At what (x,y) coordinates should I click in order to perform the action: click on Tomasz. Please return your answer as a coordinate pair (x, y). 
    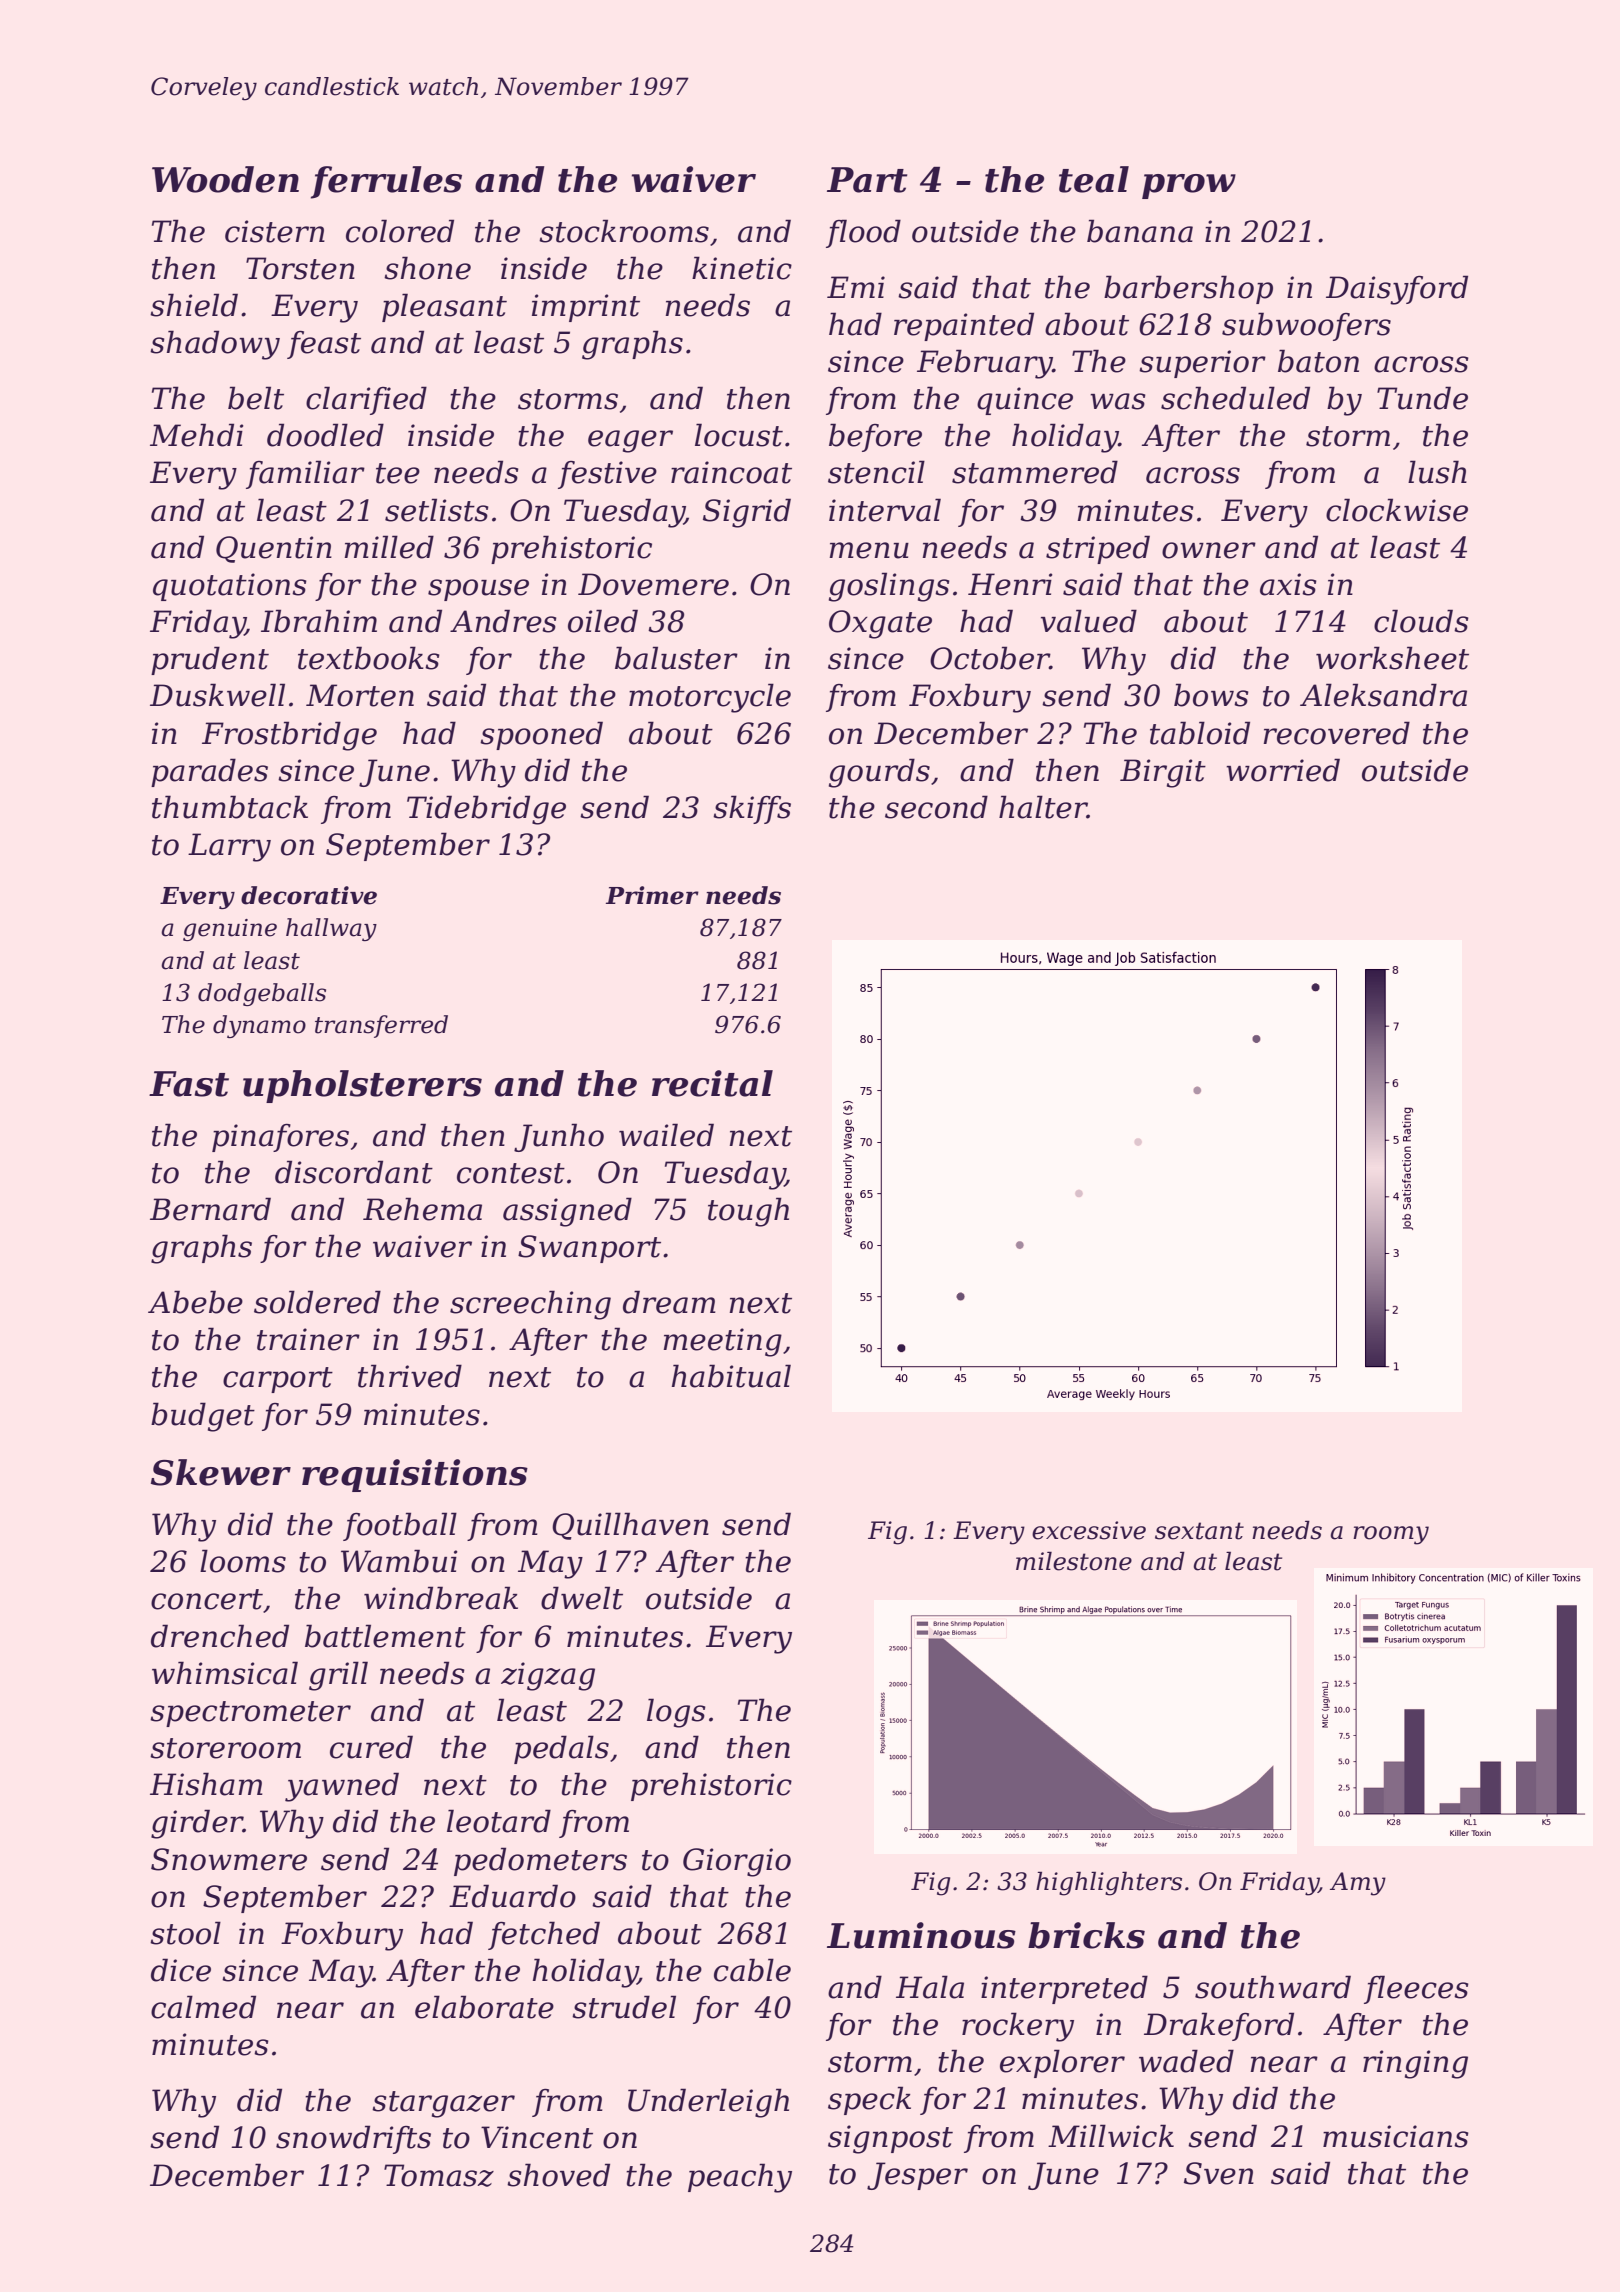
    Looking at the image, I should click on (439, 2175).
